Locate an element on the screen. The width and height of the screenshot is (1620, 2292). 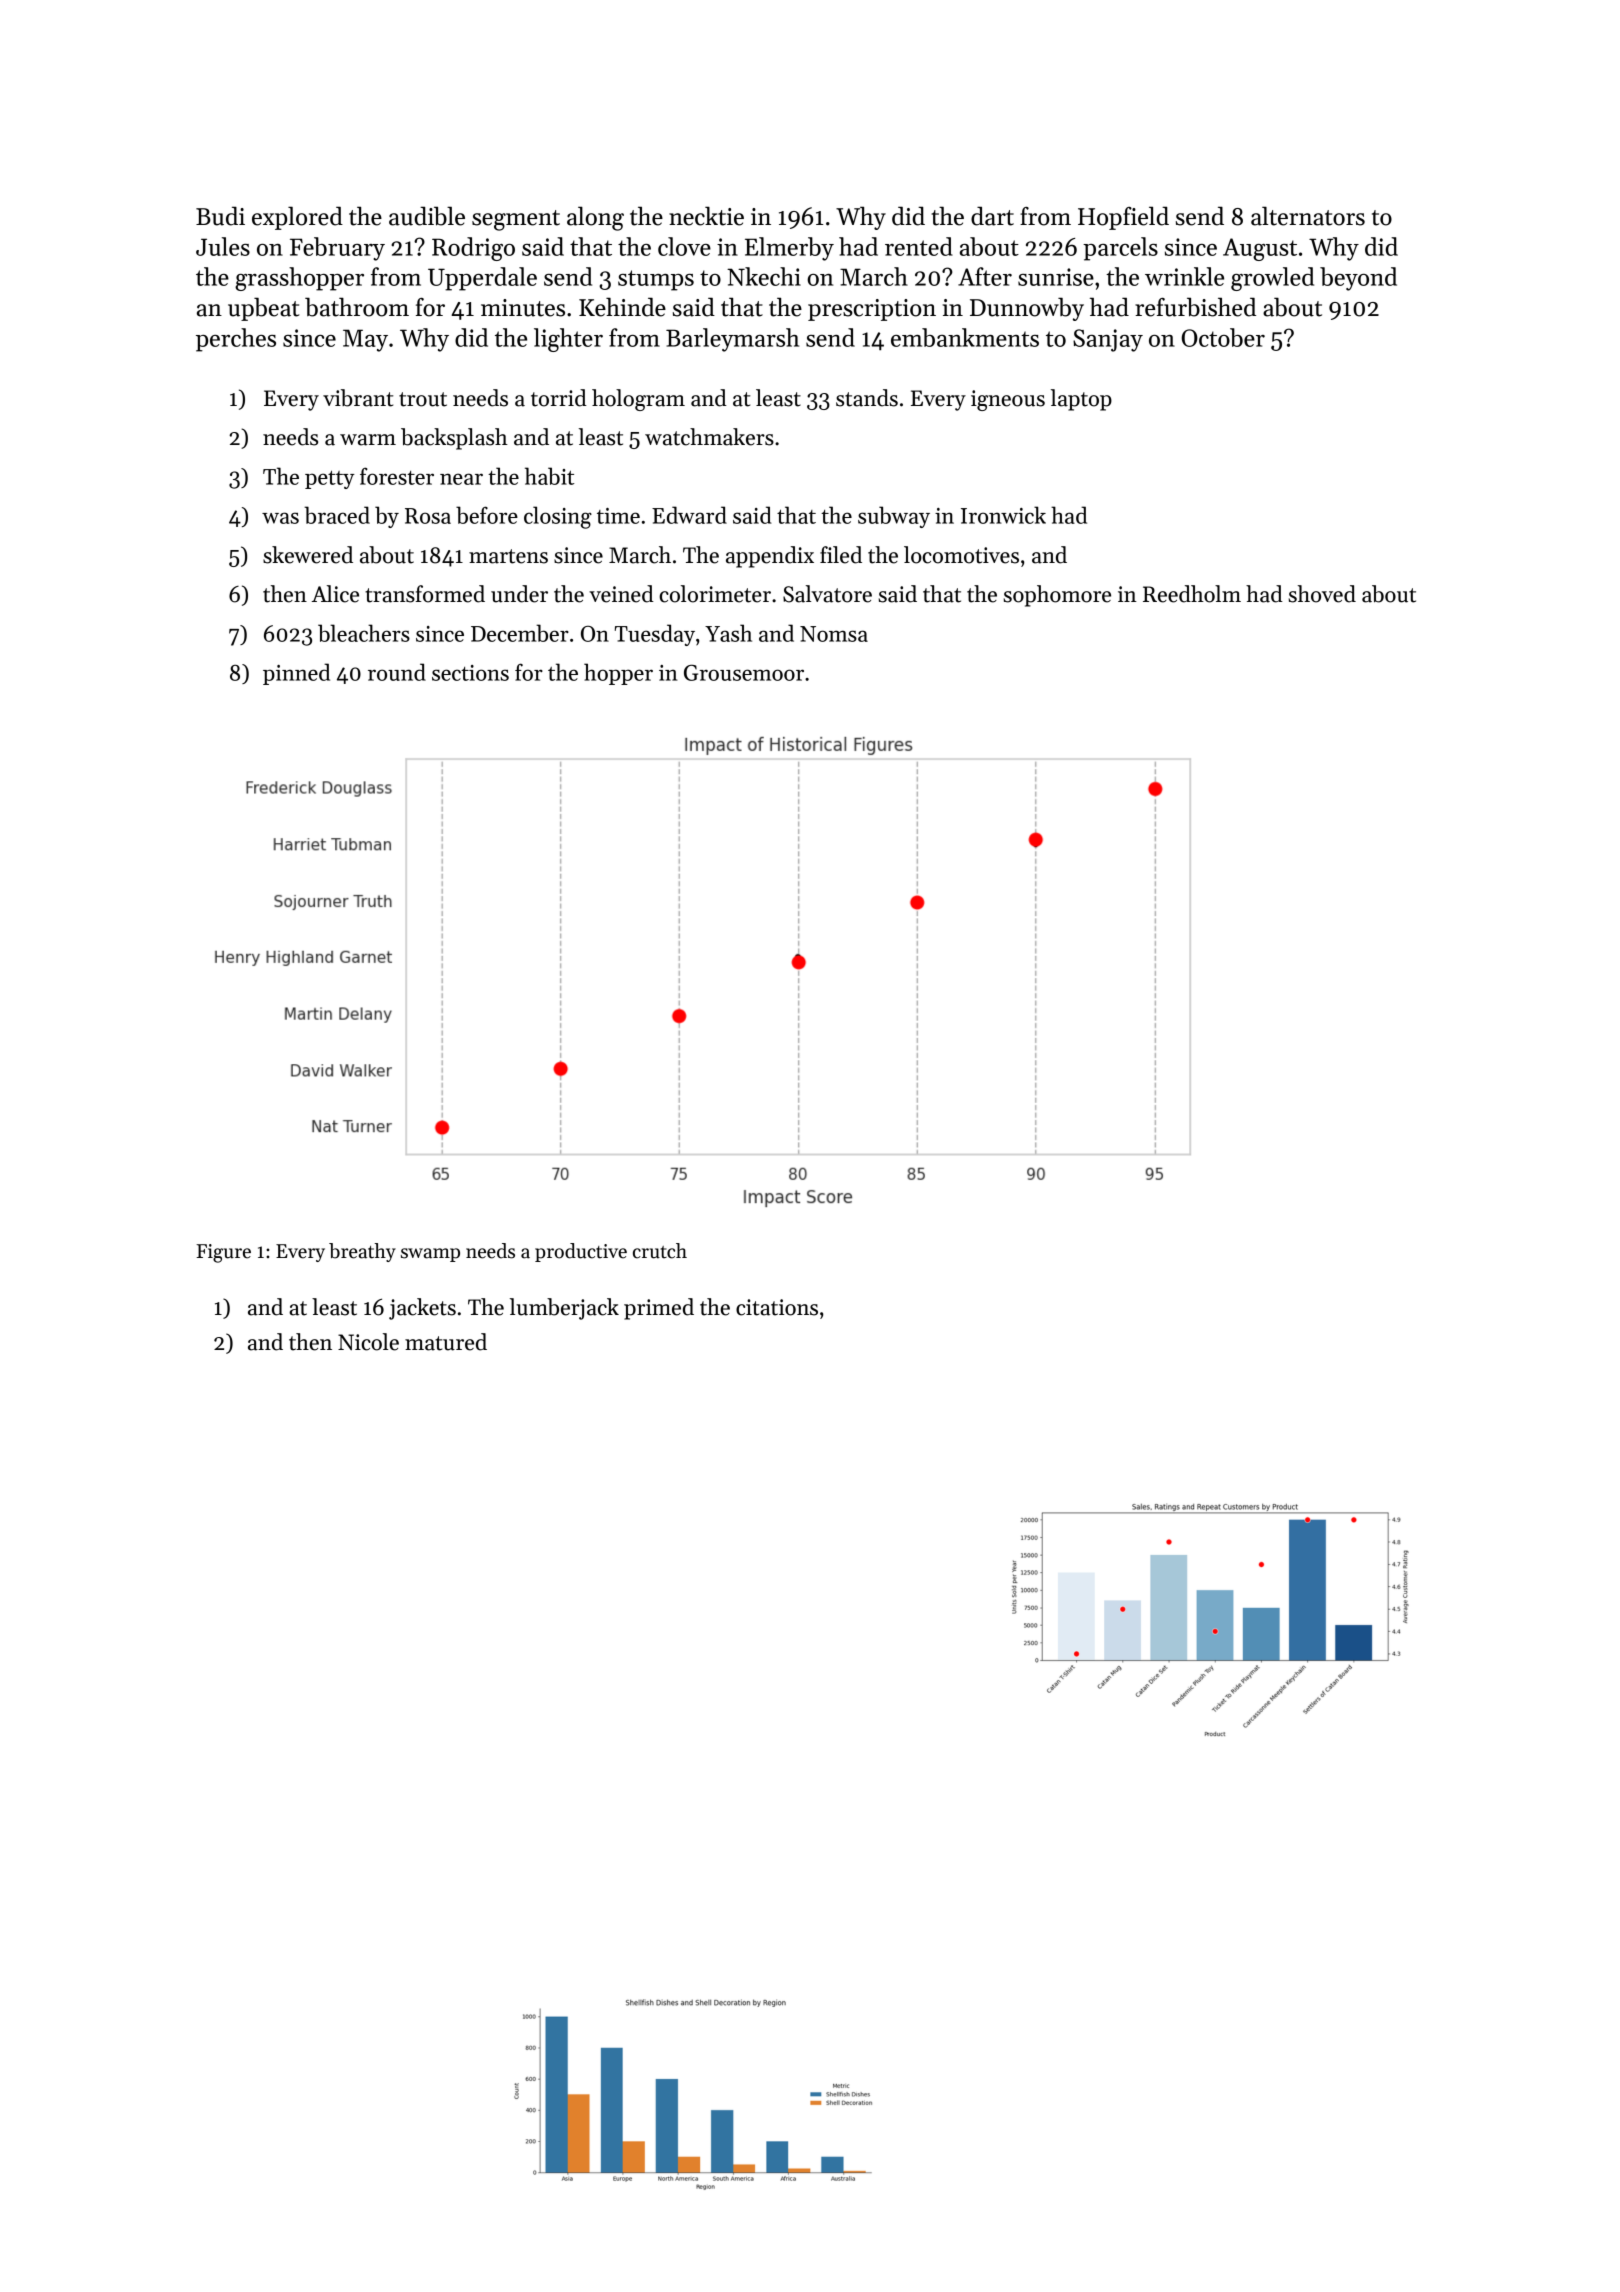
After is located at coordinates (985, 276).
